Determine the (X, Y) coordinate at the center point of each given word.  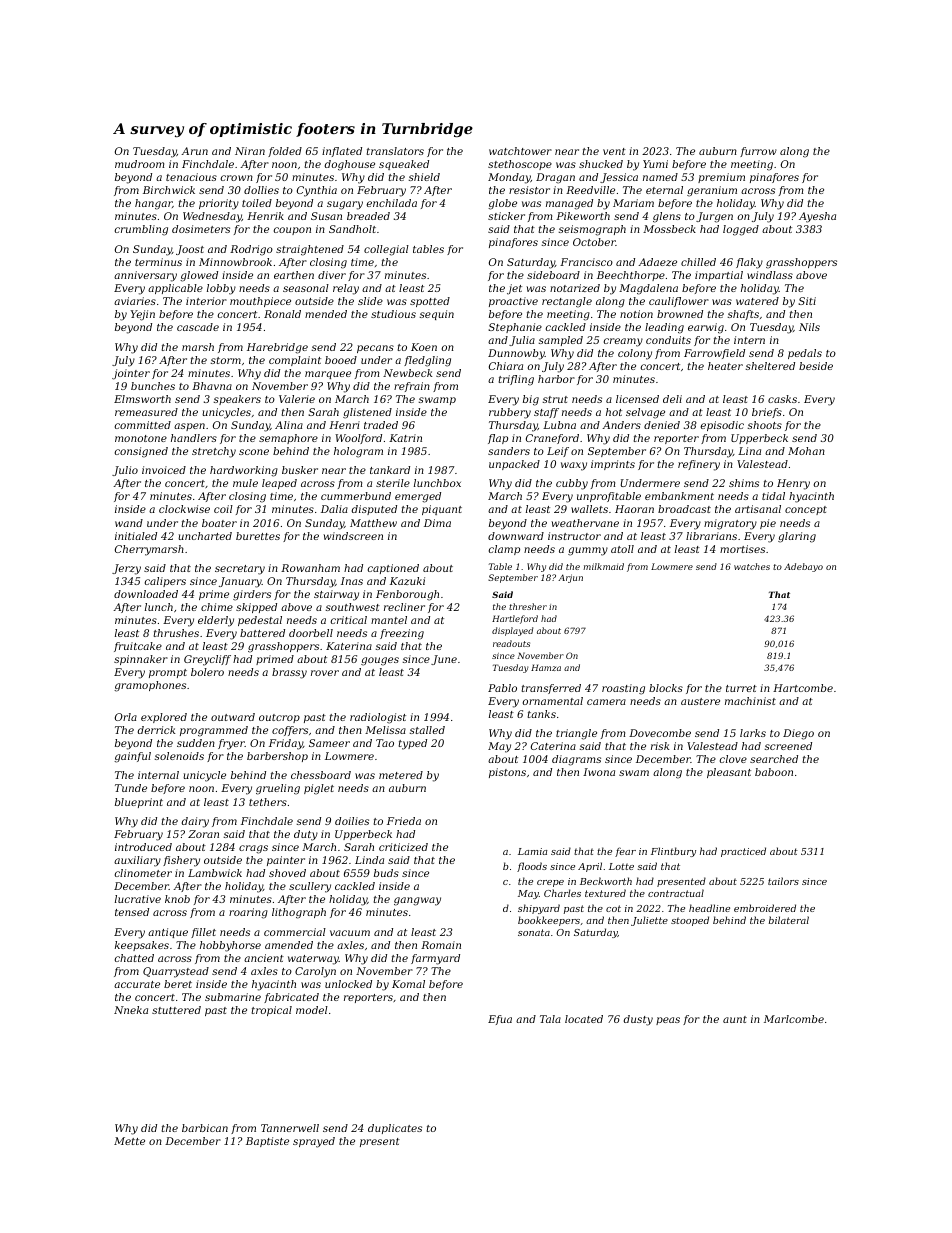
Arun (194, 151)
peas (668, 1021)
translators (395, 151)
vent (614, 151)
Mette (129, 1141)
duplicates (395, 1129)
